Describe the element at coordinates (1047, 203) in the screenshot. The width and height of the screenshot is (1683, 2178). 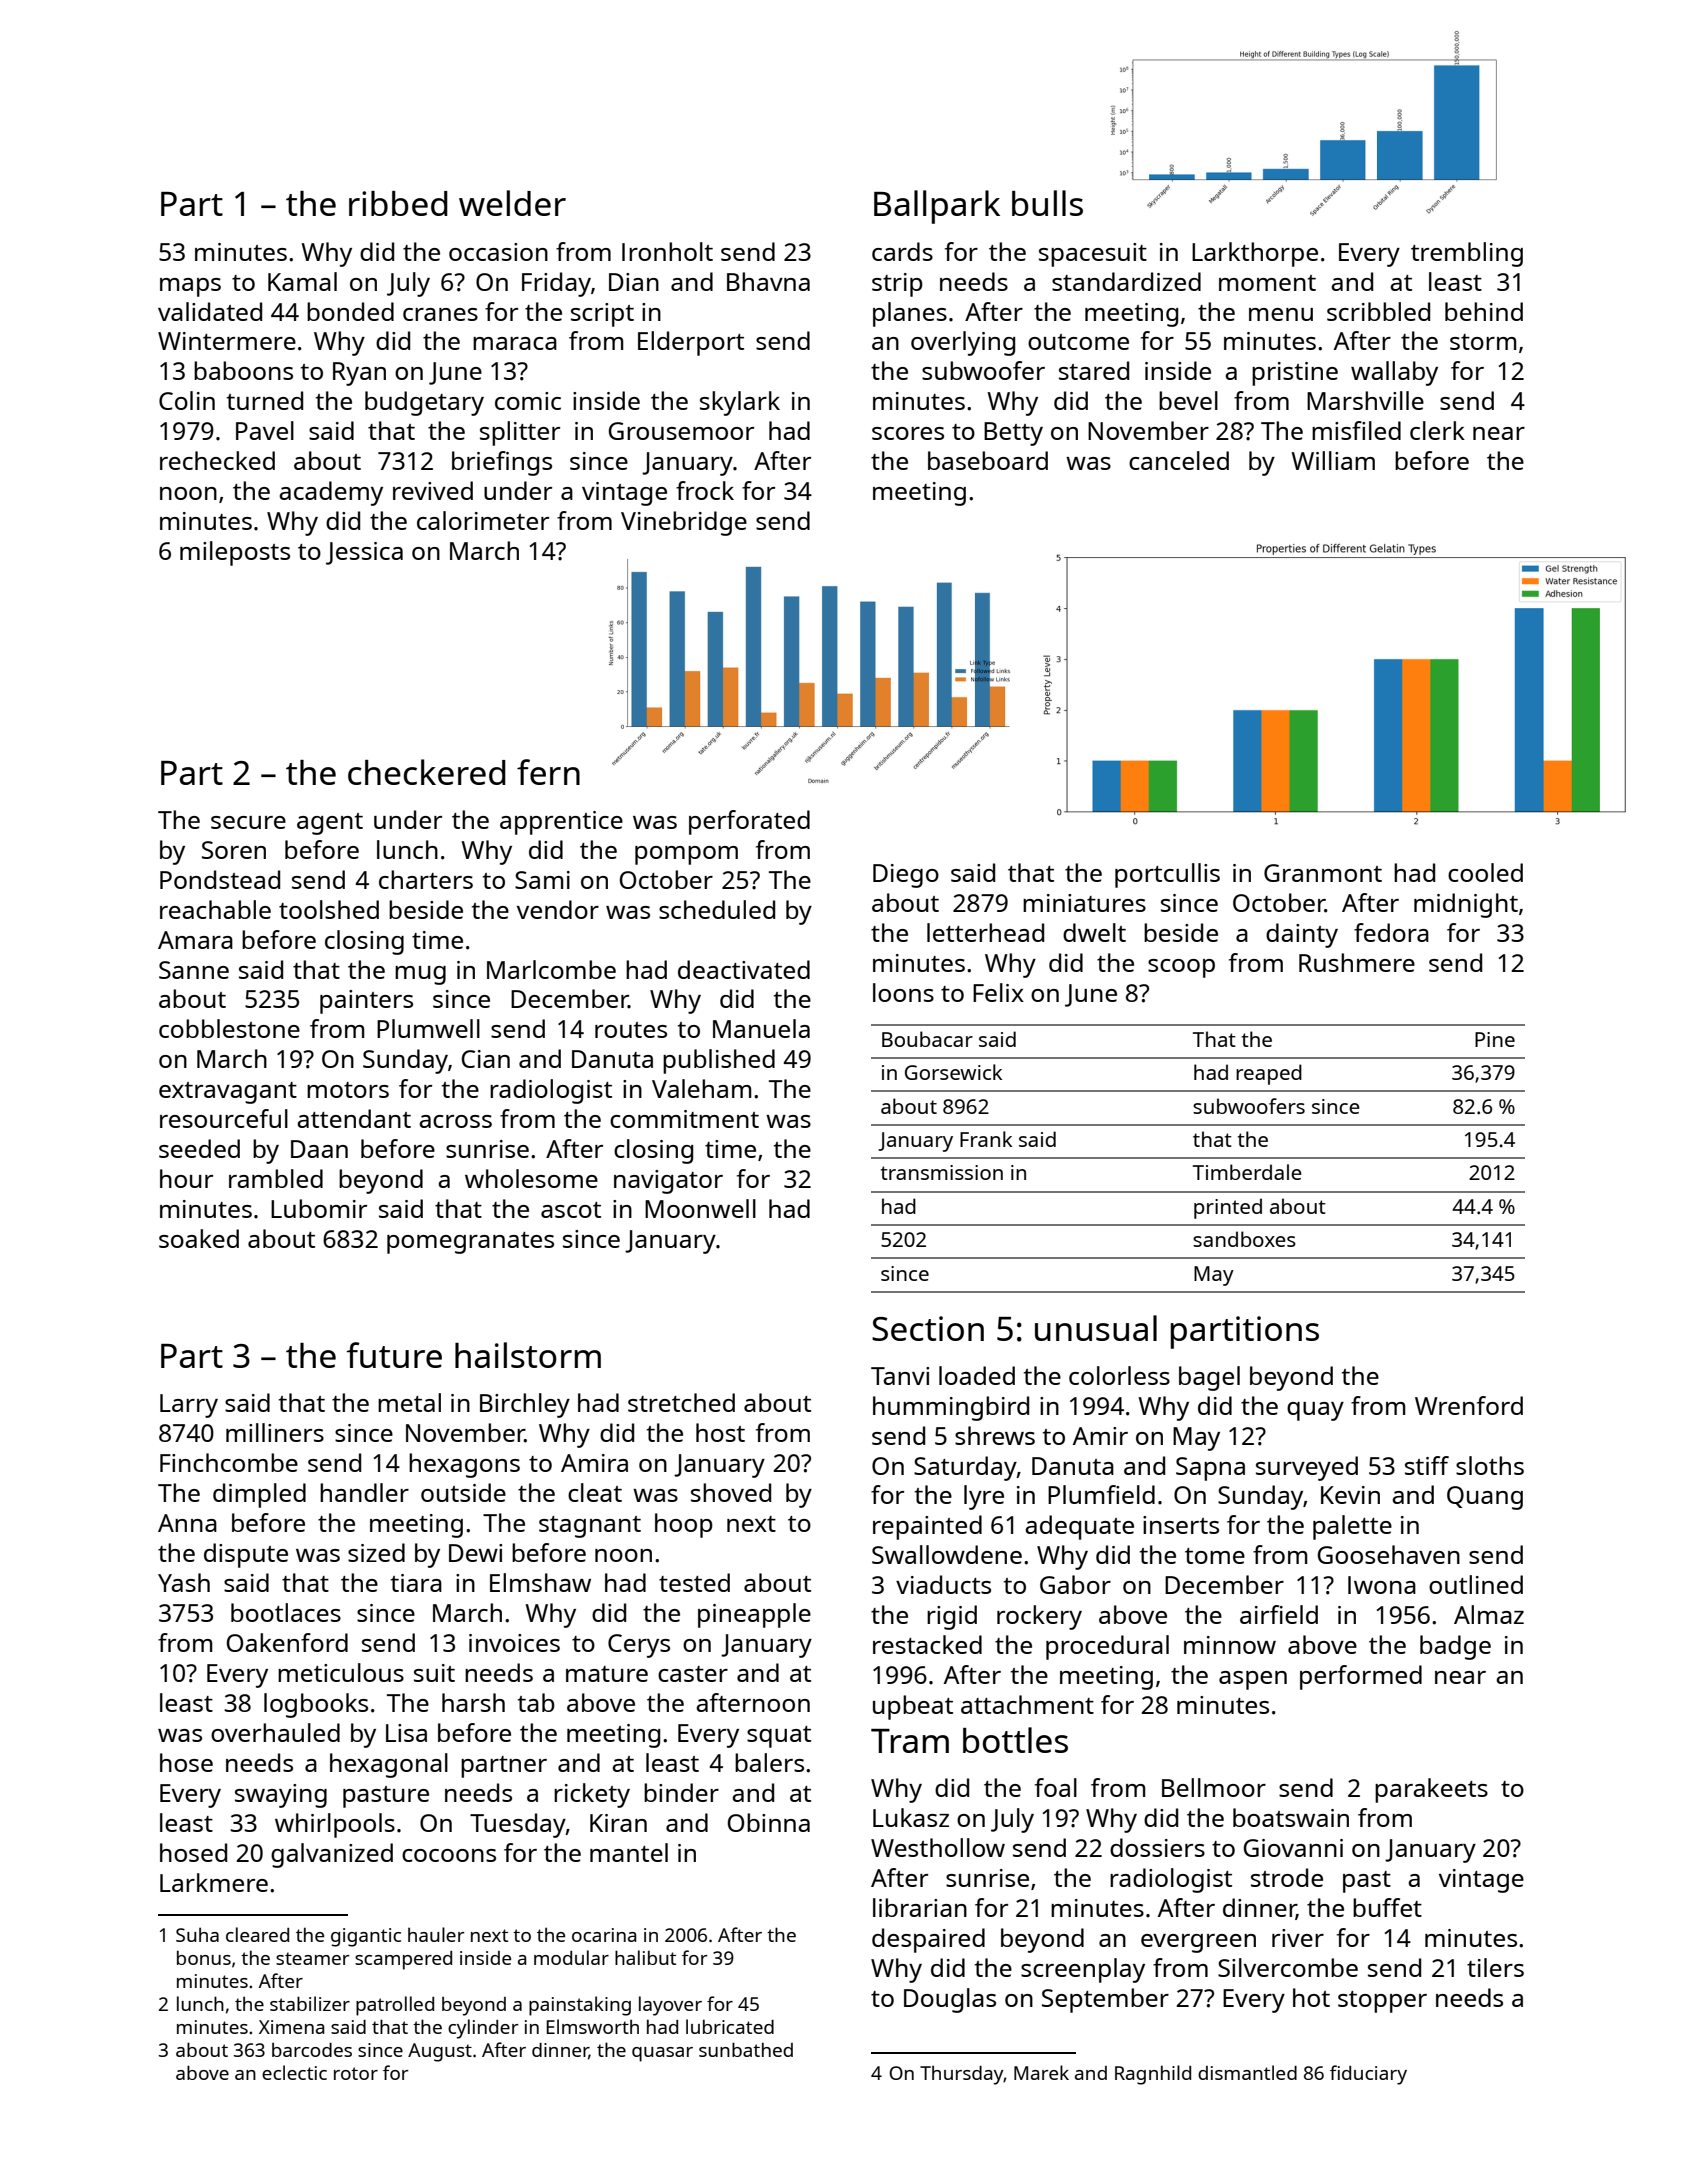
I see `bulls` at that location.
